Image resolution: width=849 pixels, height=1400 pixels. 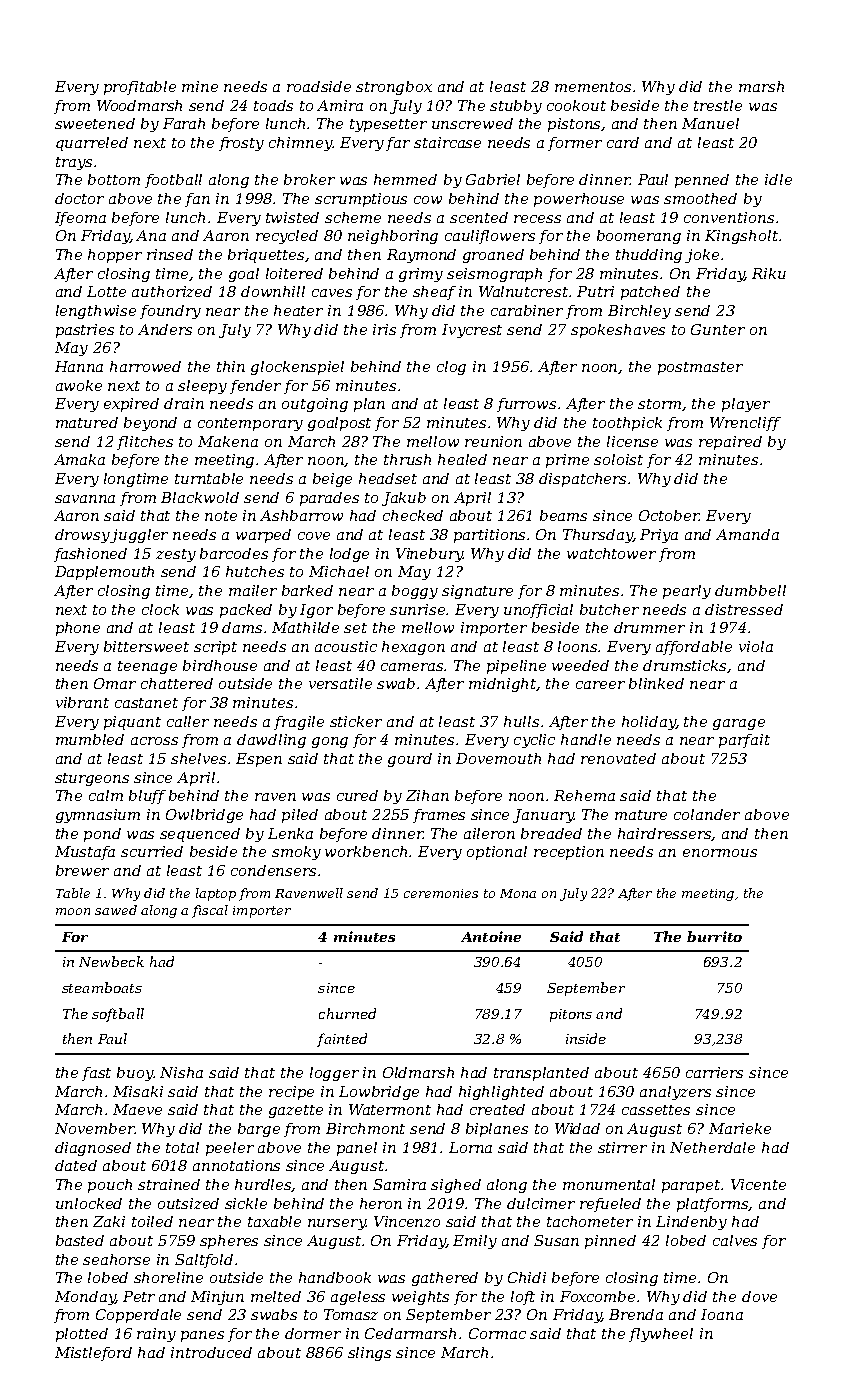 What do you see at coordinates (93, 1354) in the screenshot?
I see `Mistleford` at bounding box center [93, 1354].
